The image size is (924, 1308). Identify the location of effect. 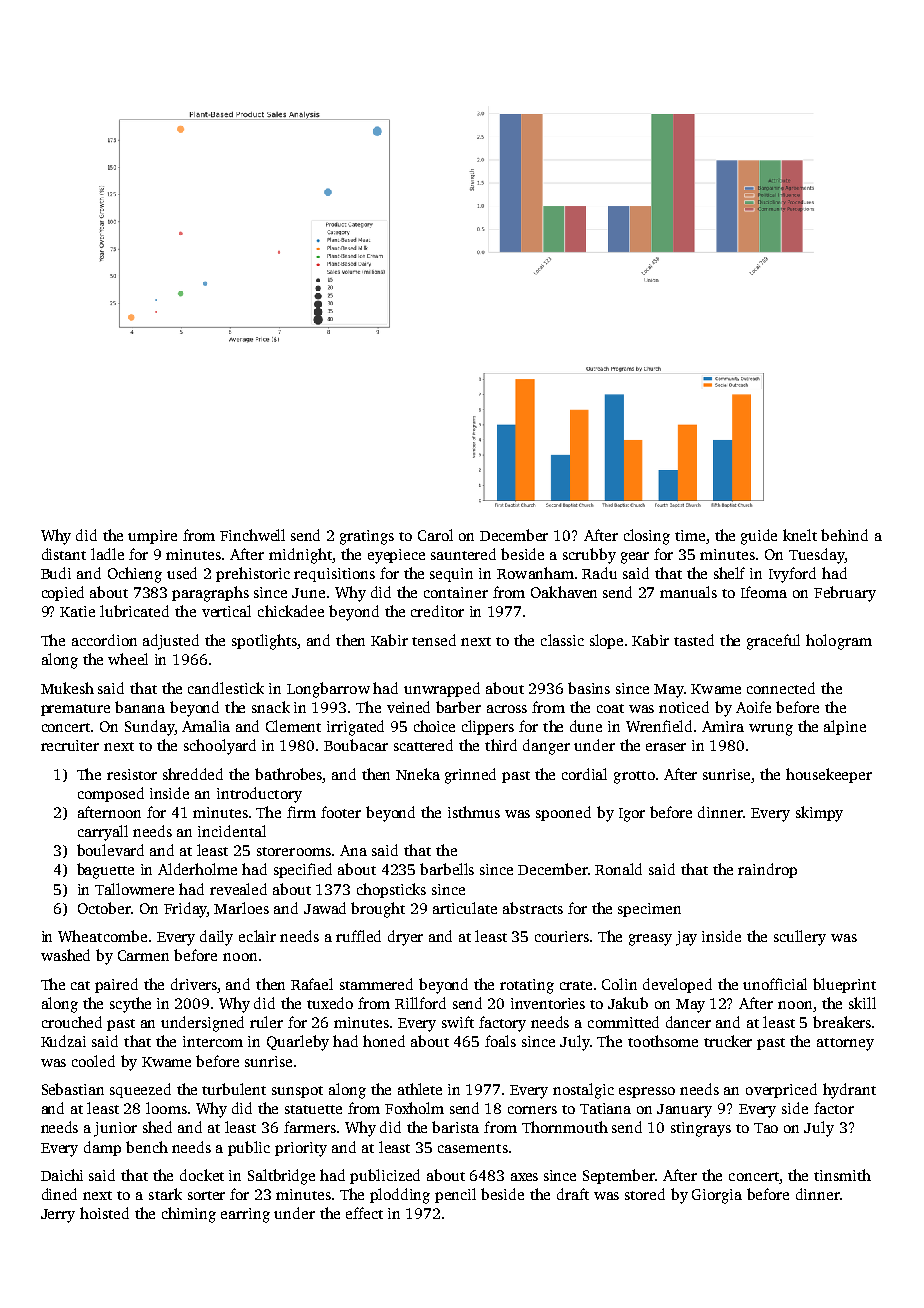
(364, 1213).
